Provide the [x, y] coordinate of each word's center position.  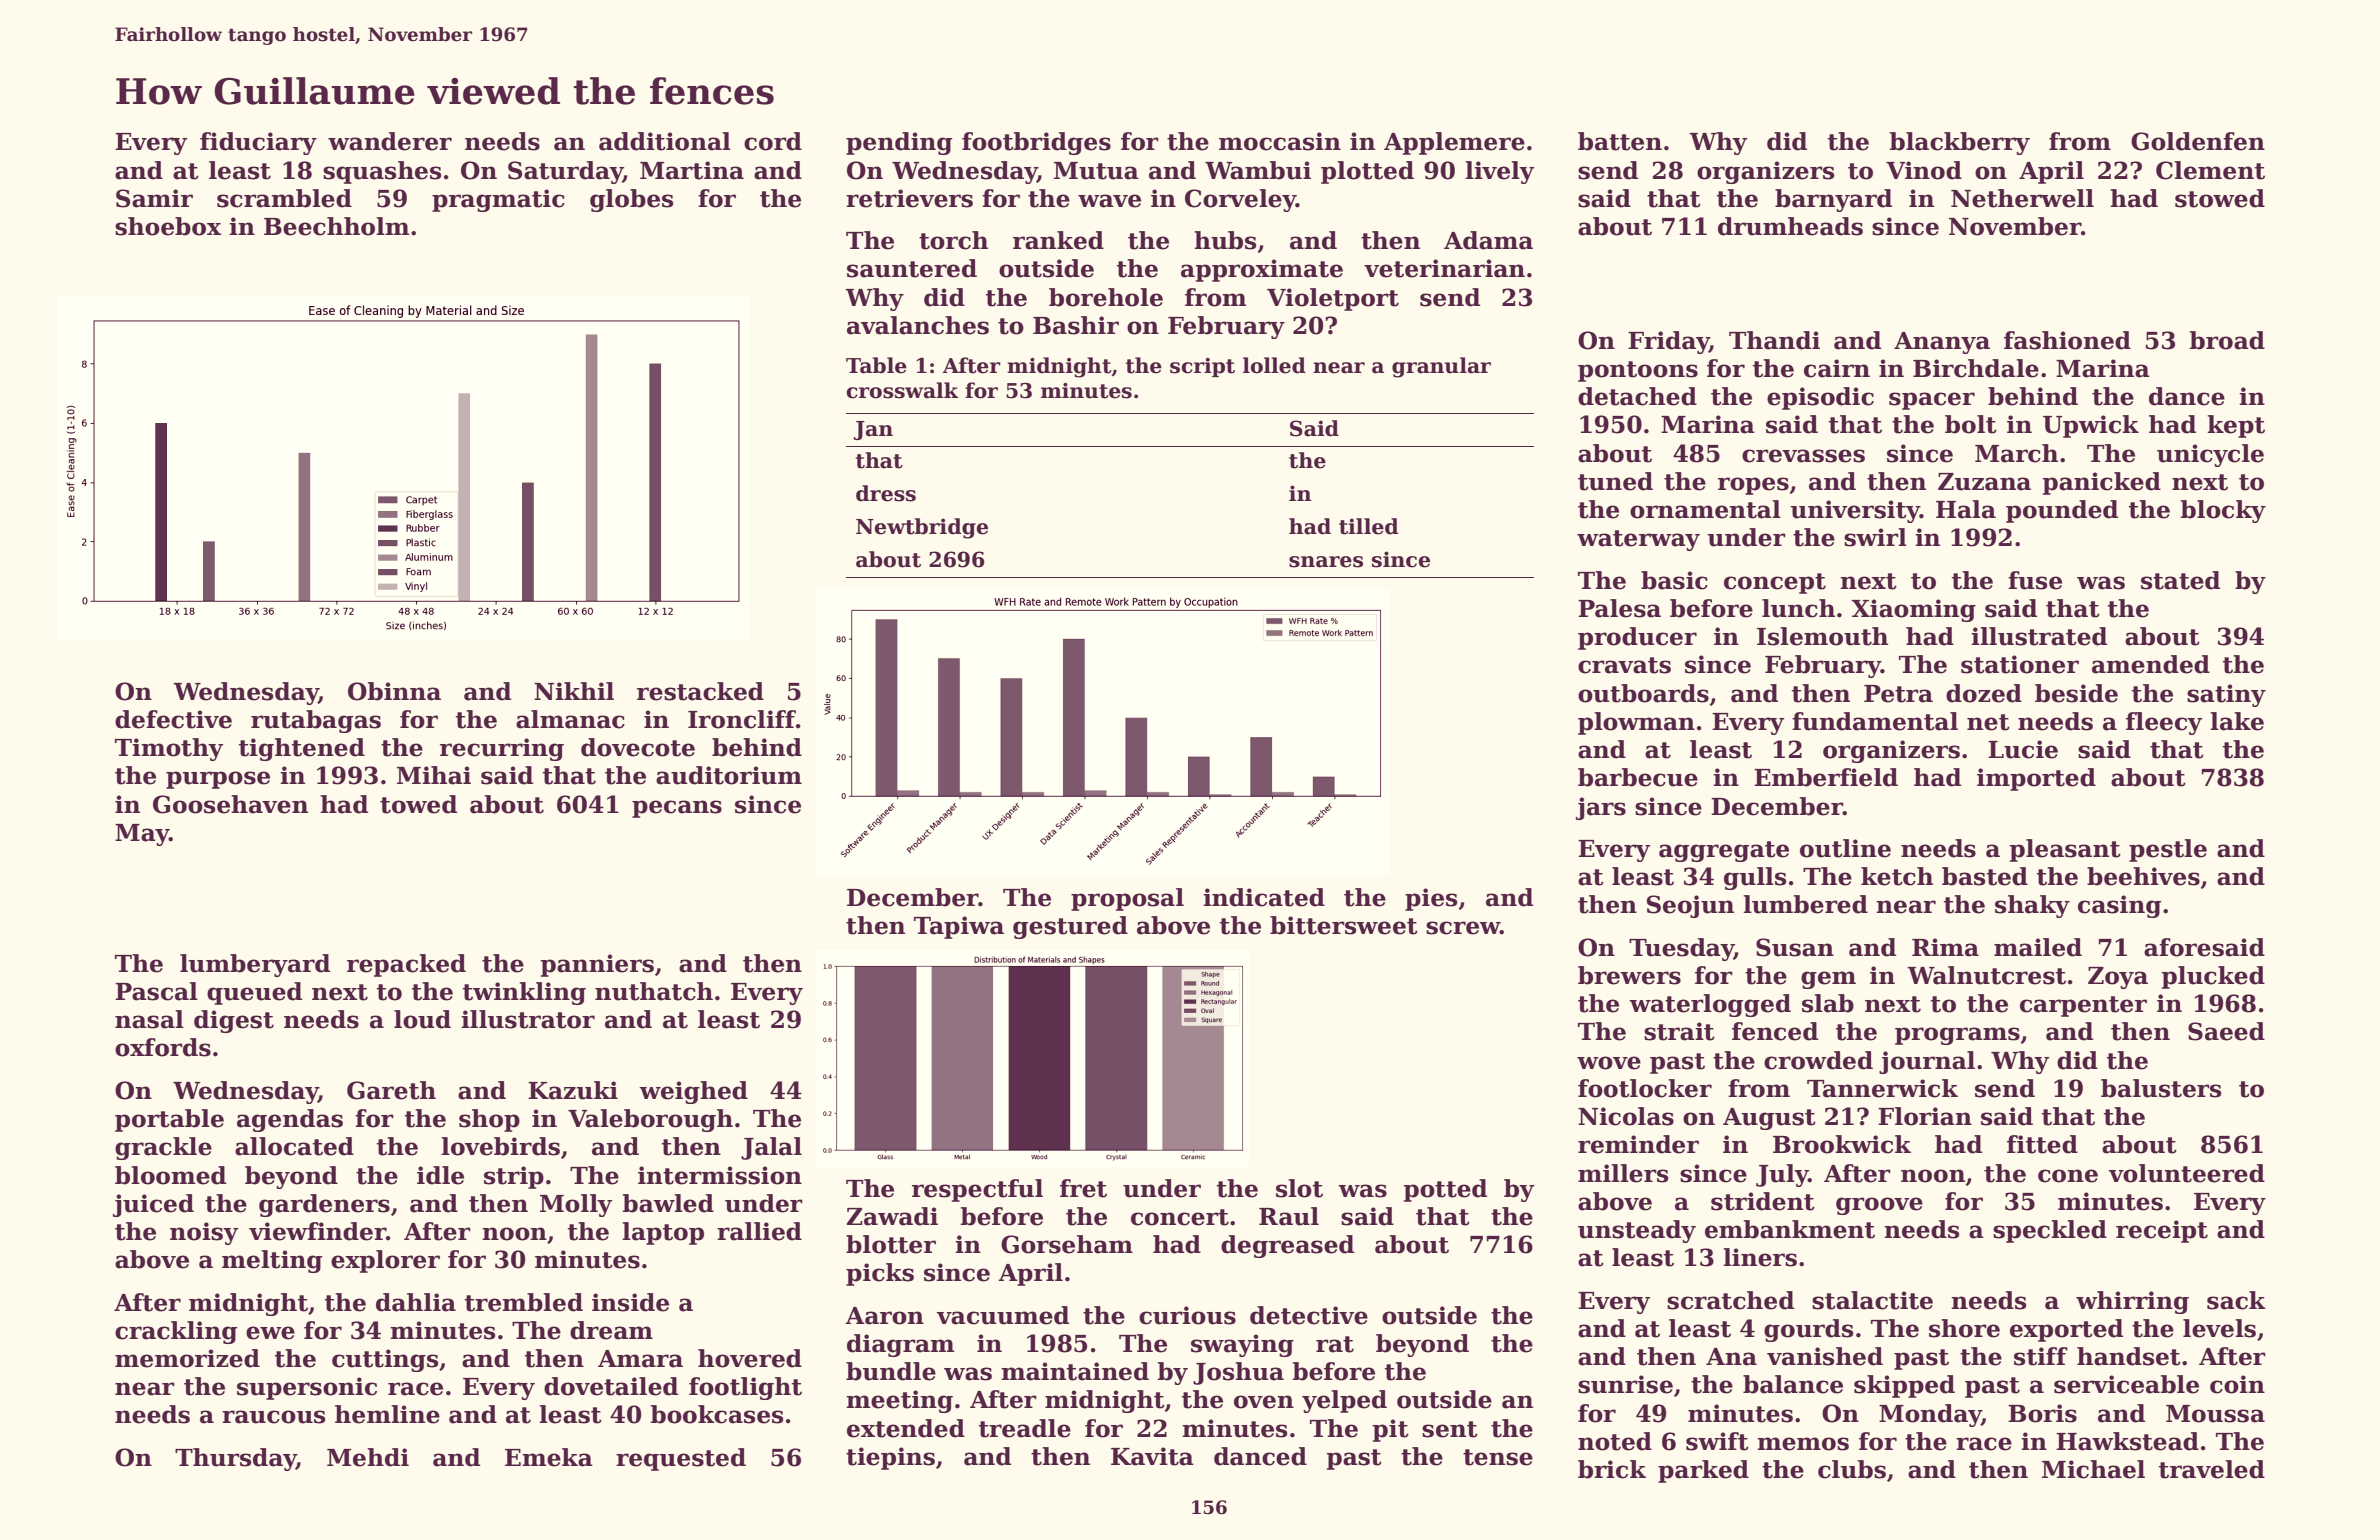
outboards [1643, 693]
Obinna [394, 691]
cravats [1624, 665]
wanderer [390, 141]
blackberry [1960, 143]
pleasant [2065, 850]
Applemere [1454, 143]
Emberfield [1826, 777]
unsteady [1637, 1231]
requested [681, 1459]
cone [2068, 1176]
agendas [290, 1120]
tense [1498, 1457]
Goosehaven [230, 804]
